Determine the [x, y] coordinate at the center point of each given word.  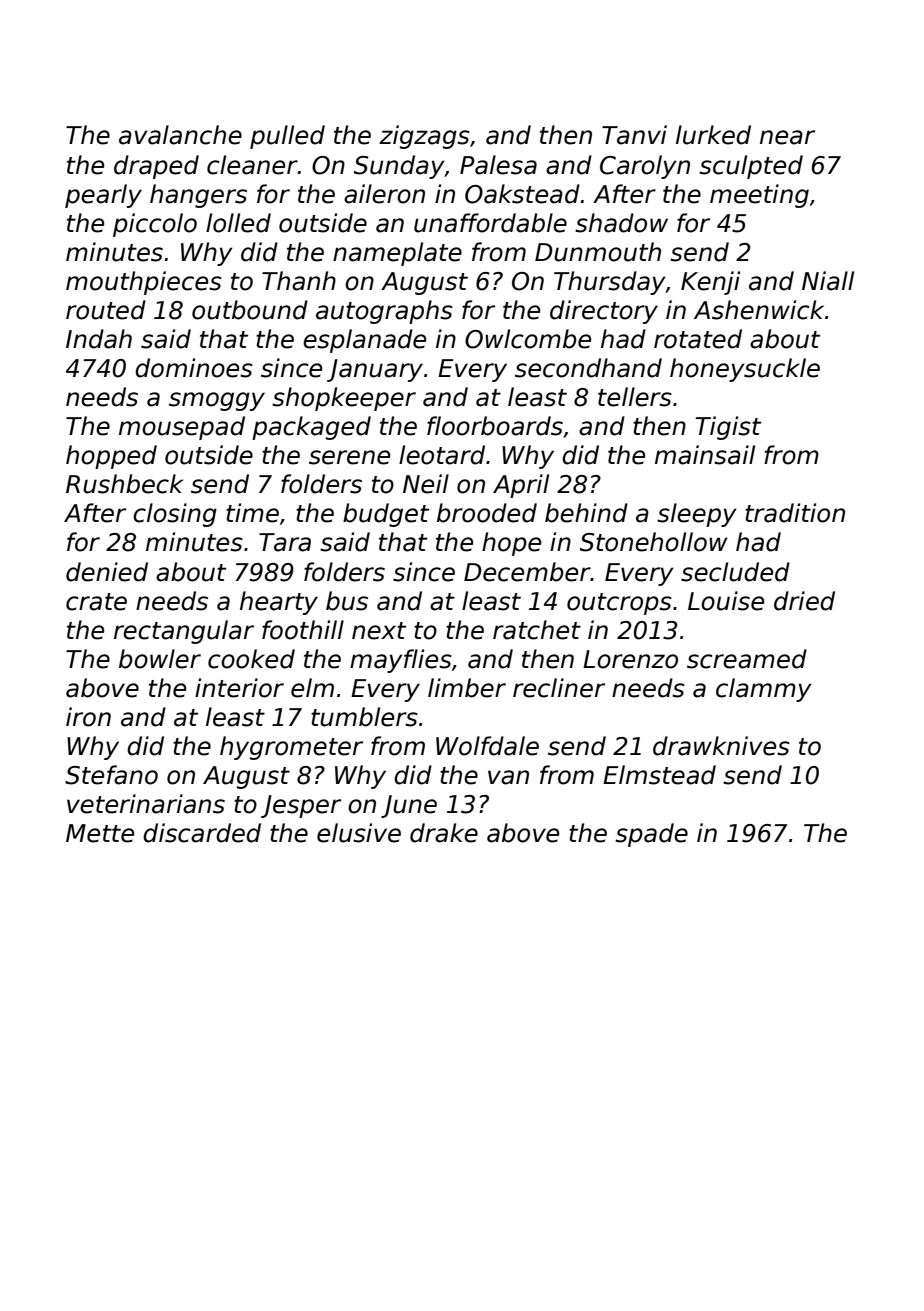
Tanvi [634, 135]
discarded [202, 833]
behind [586, 513]
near [787, 137]
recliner [559, 688]
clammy [764, 690]
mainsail [705, 455]
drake [444, 833]
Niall [828, 281]
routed [106, 310]
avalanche [180, 135]
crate [96, 602]
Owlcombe [528, 339]
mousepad [182, 428]
